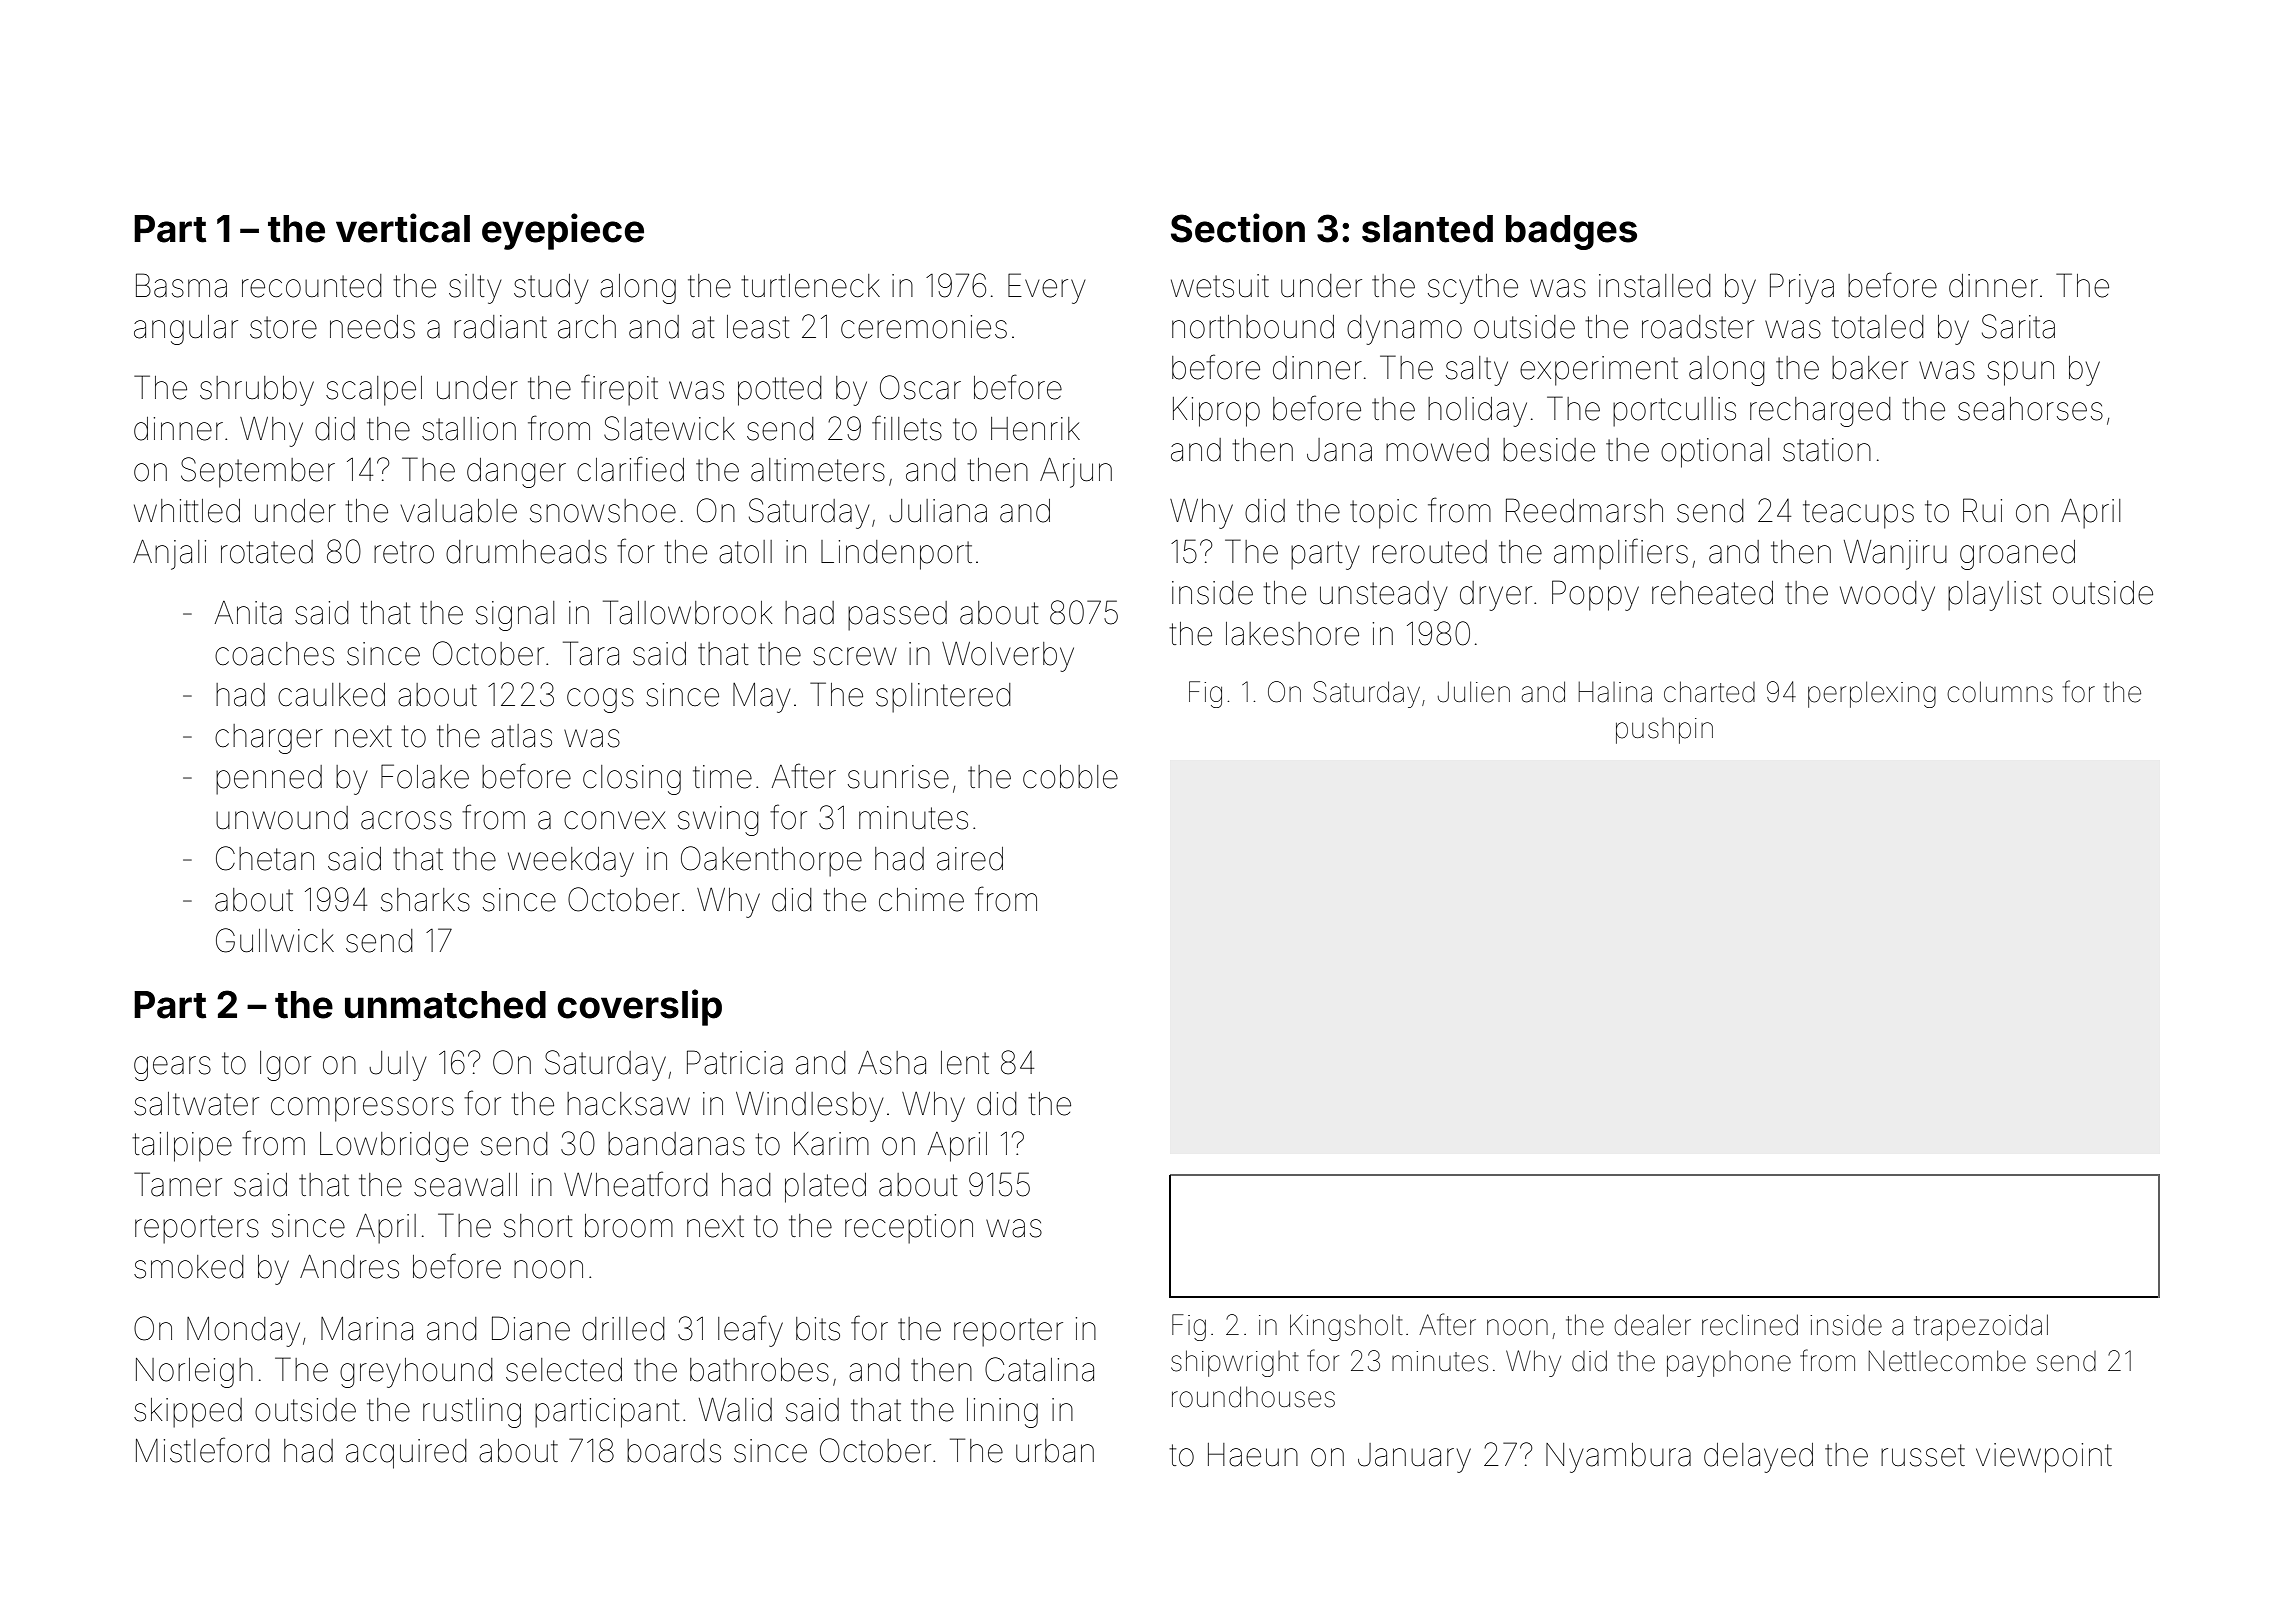 This image has width=2292, height=1620. I want to click on Arjun, so click(1076, 473).
